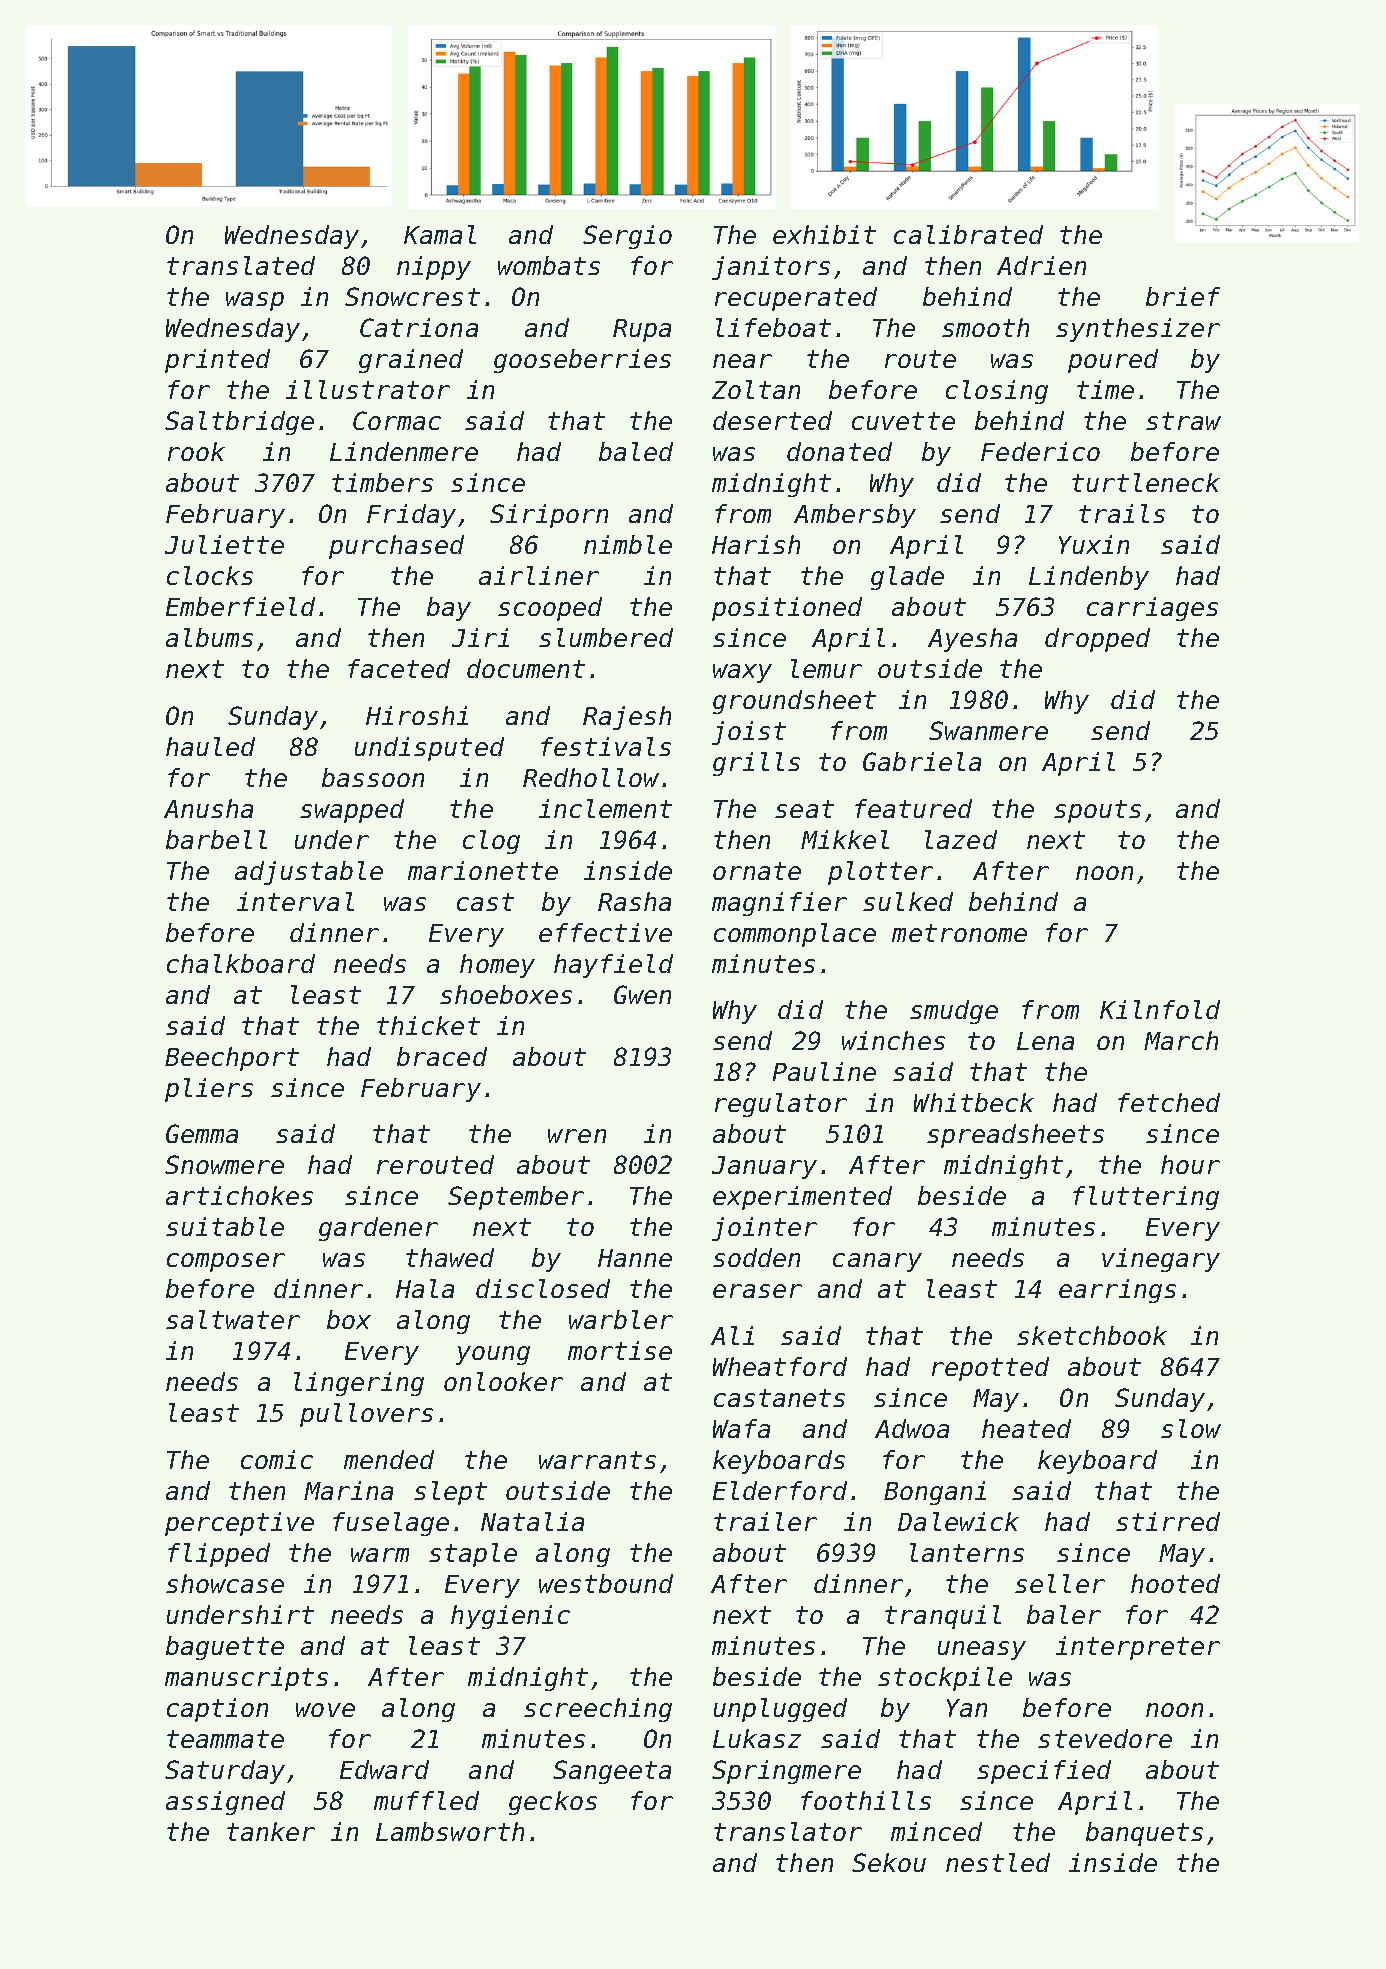 The image size is (1386, 1969). What do you see at coordinates (1097, 811) in the page?
I see `spouts` at bounding box center [1097, 811].
